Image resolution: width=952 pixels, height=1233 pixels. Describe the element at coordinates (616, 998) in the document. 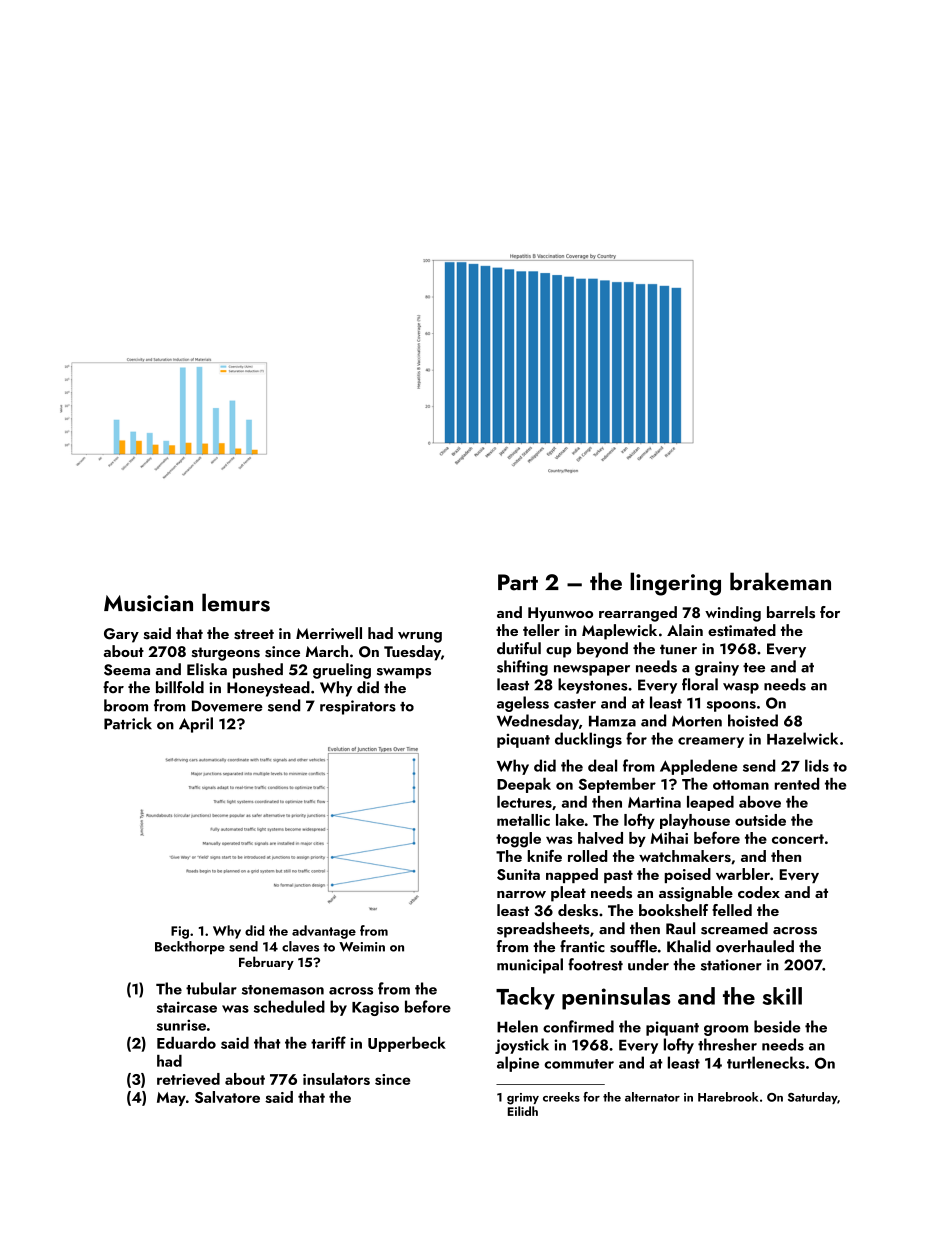

I see `peninsulas` at that location.
